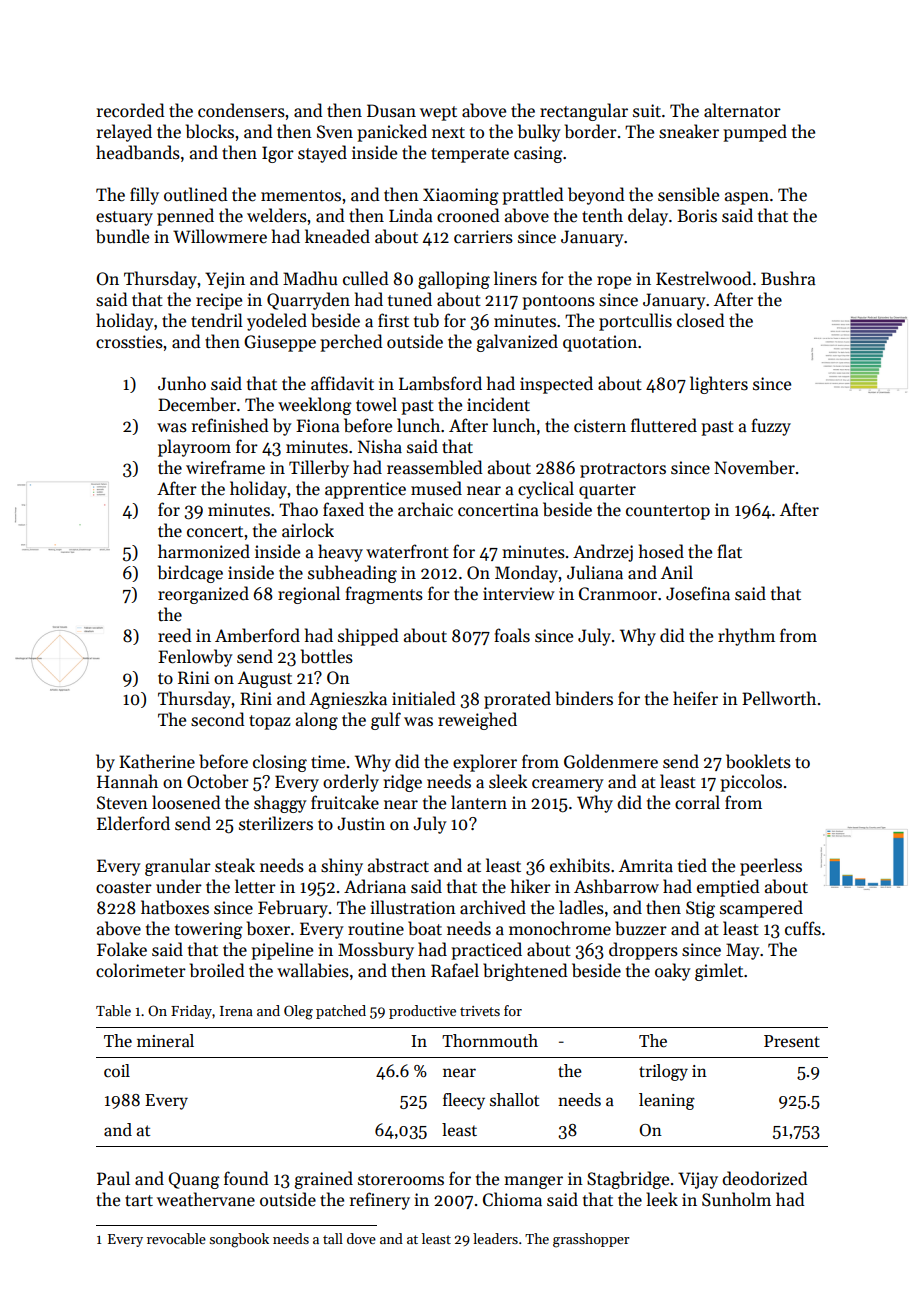 The height and width of the screenshot is (1308, 924). I want to click on leaning, so click(667, 1101).
